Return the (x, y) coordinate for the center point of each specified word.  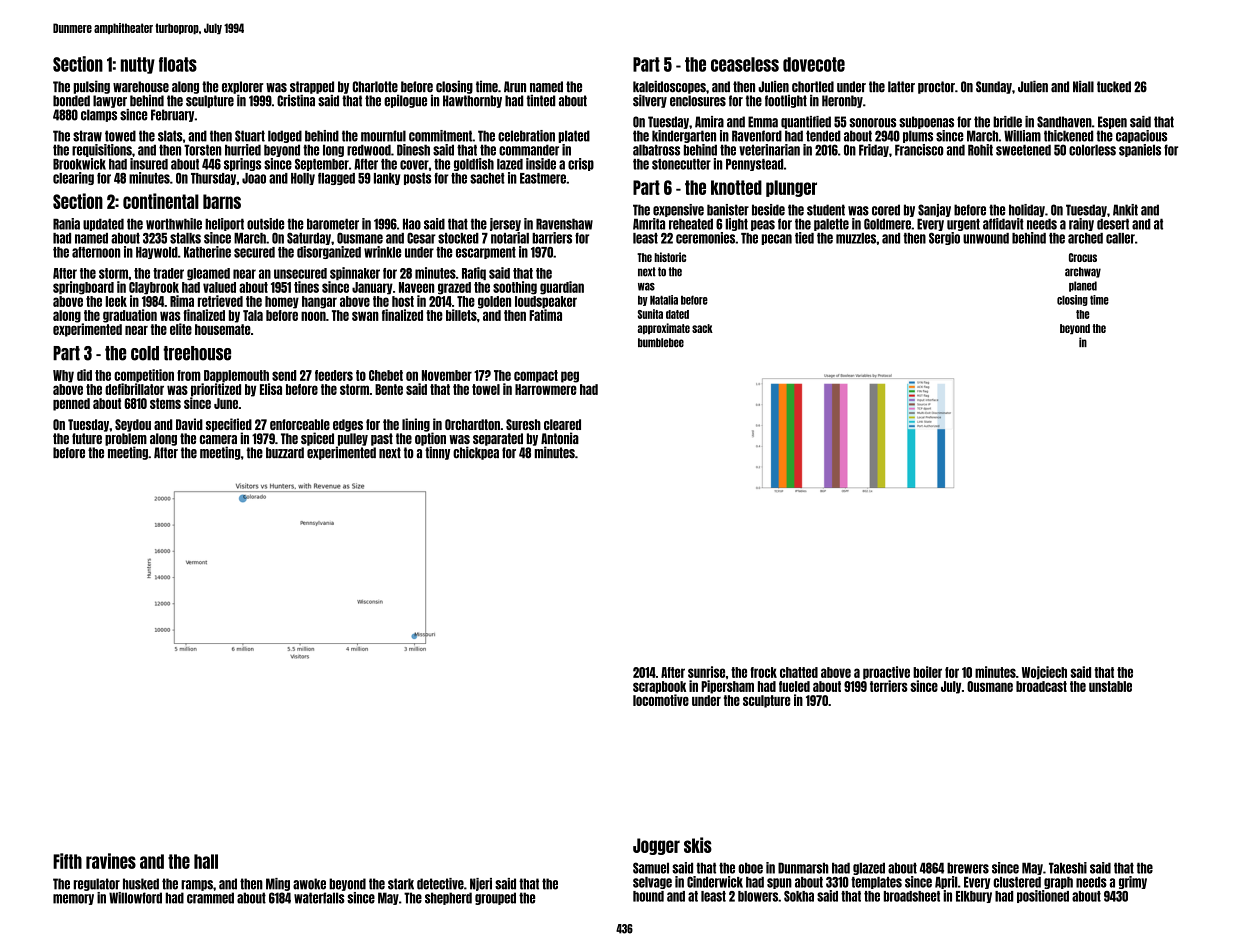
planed (1083, 286)
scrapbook (659, 687)
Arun (515, 87)
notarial (510, 238)
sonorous (872, 123)
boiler (927, 672)
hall (206, 861)
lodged (285, 136)
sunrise (706, 672)
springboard (83, 288)
